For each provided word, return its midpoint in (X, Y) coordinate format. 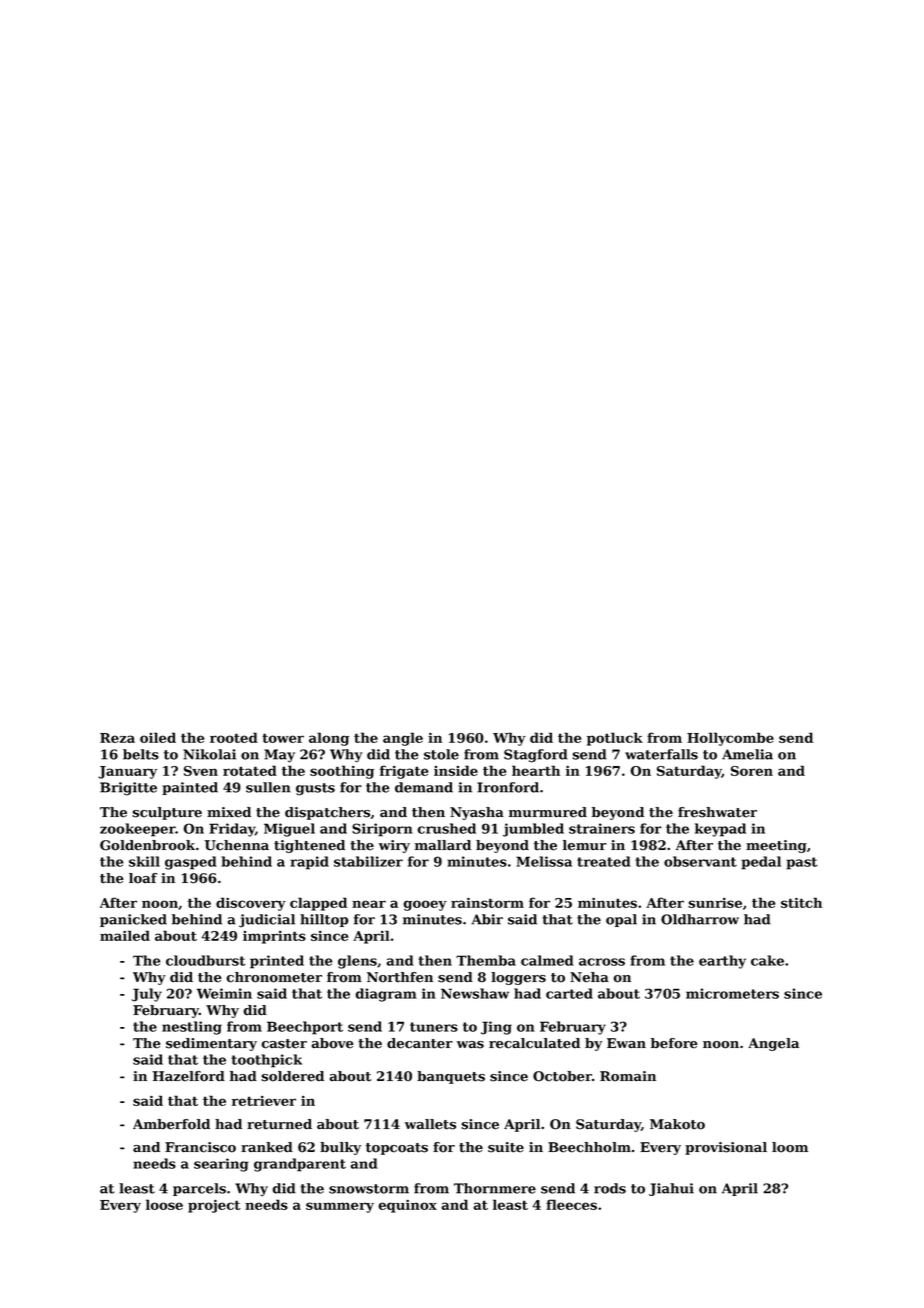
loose (164, 1204)
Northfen (400, 977)
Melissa (544, 861)
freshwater (717, 812)
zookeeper (137, 830)
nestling (192, 1028)
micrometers (732, 993)
